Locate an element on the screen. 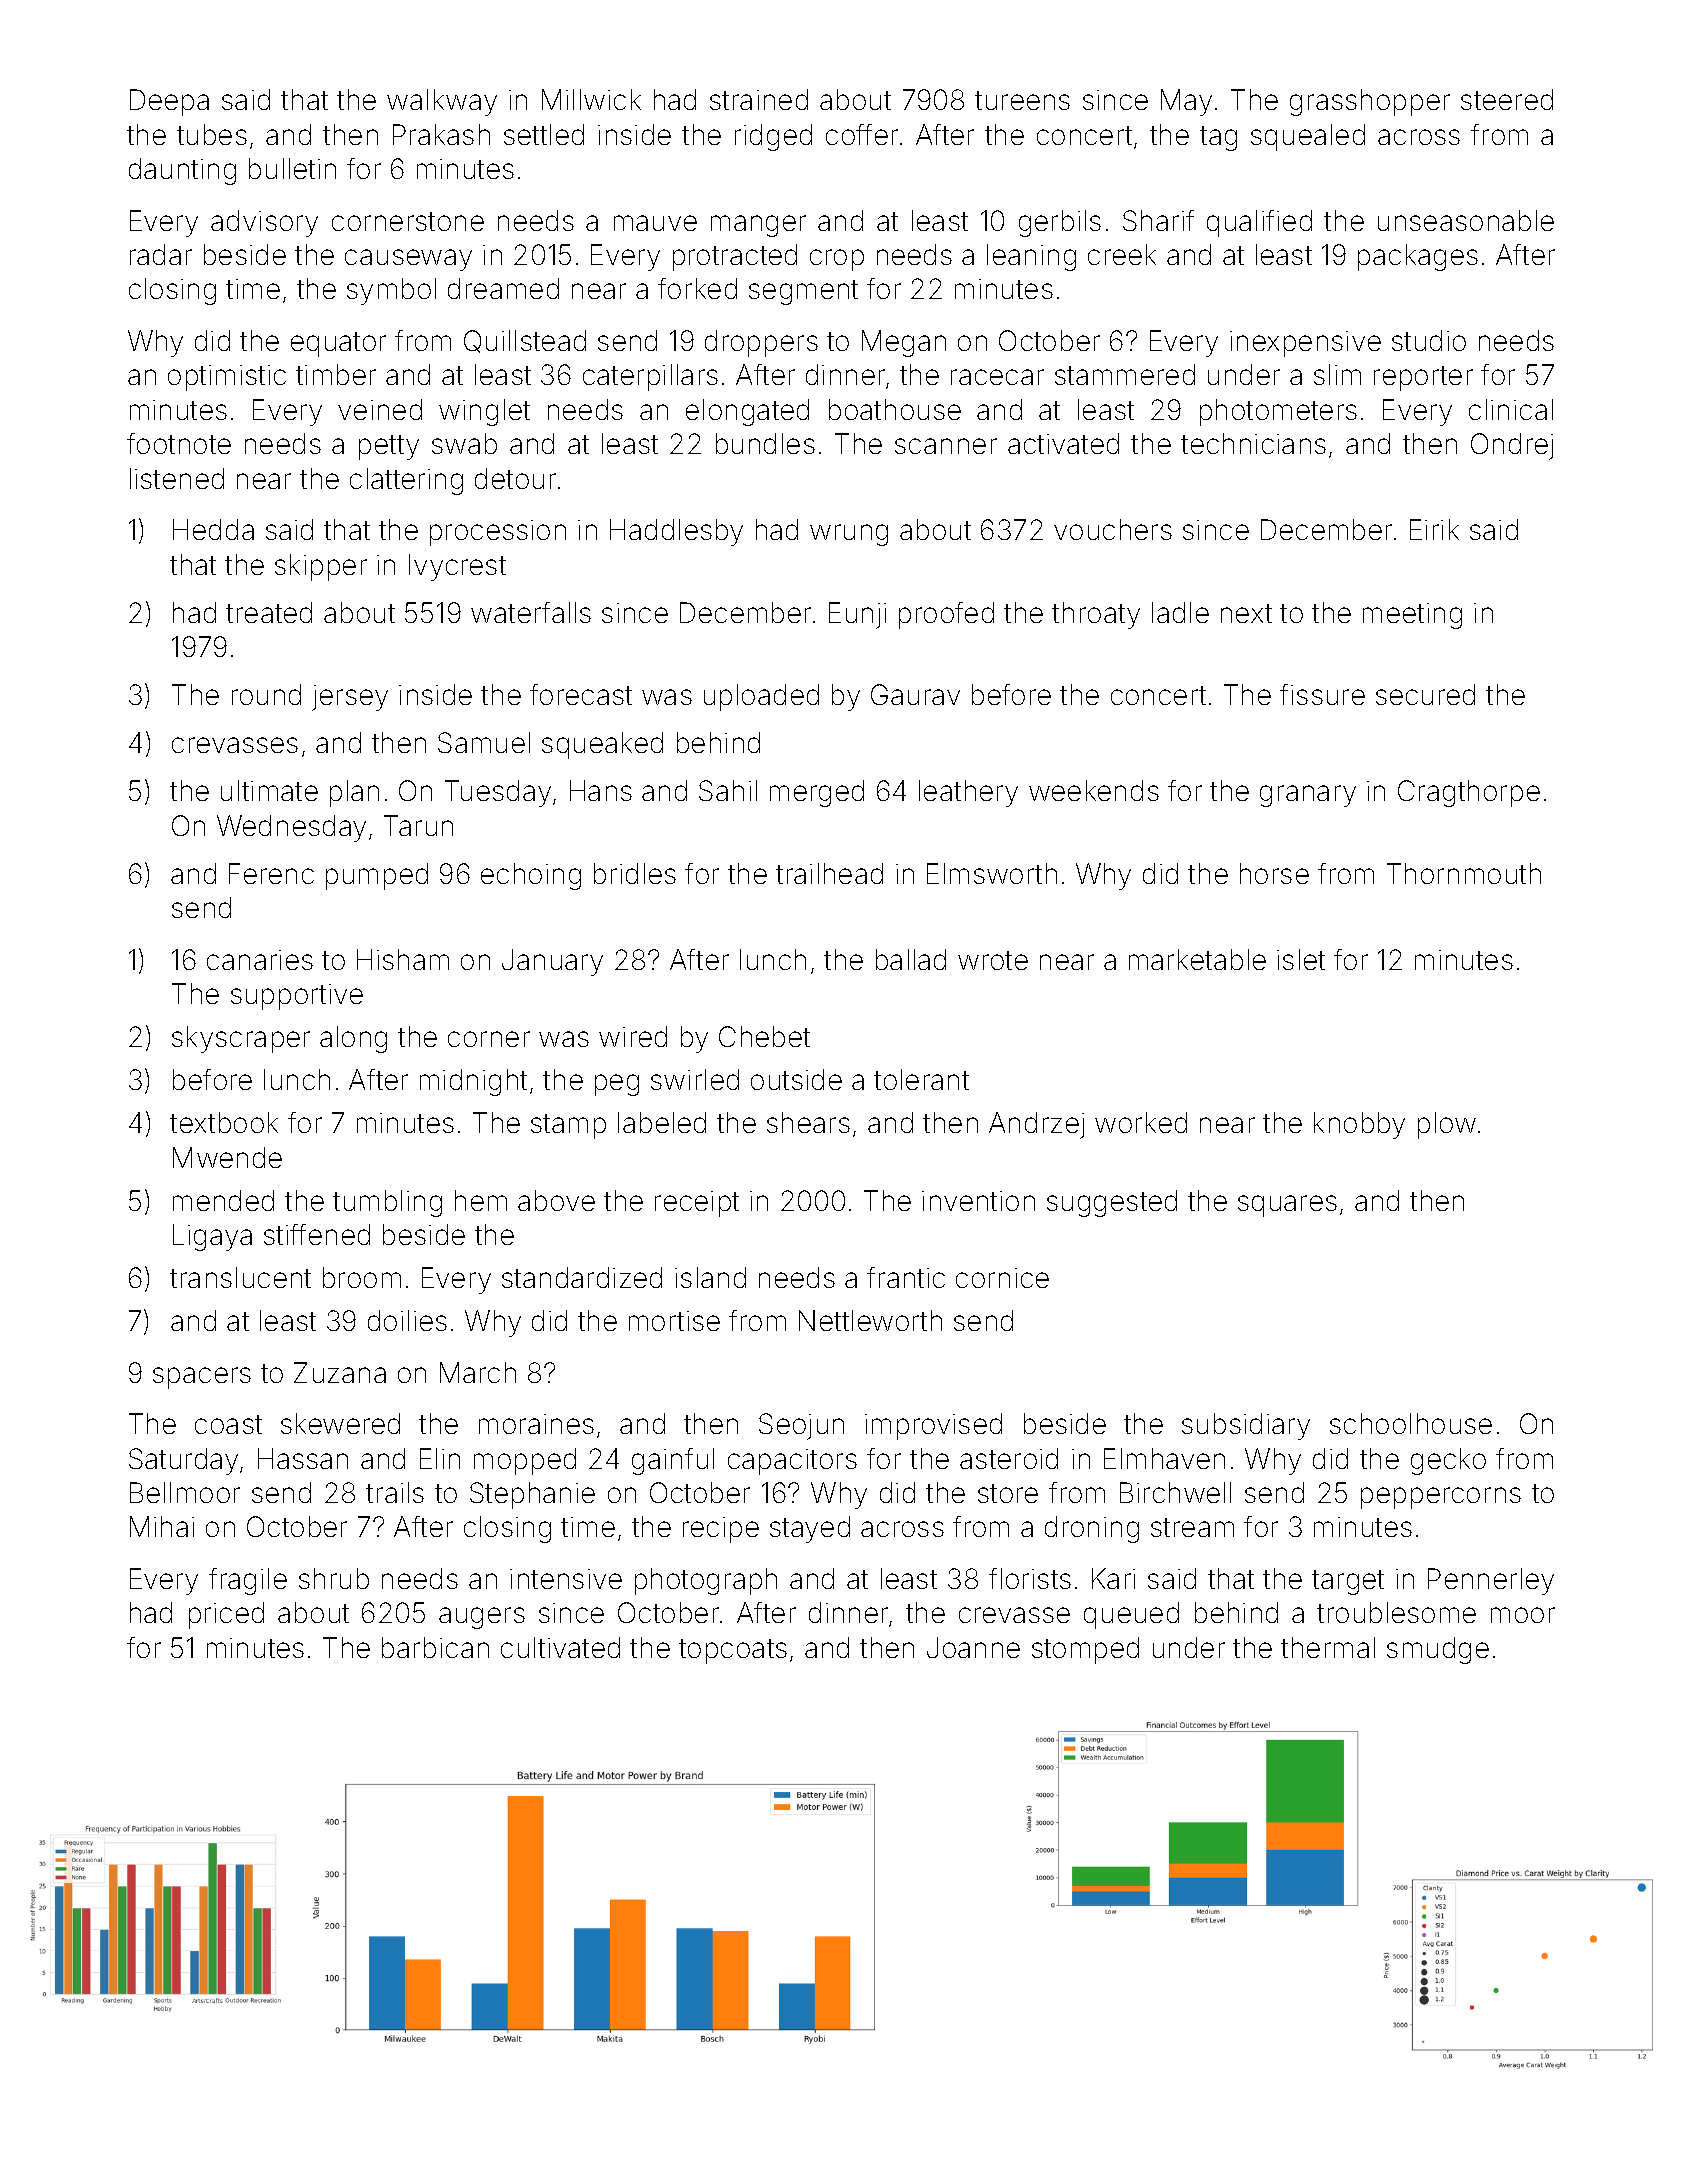 The image size is (1683, 2178). advisory is located at coordinates (264, 223).
